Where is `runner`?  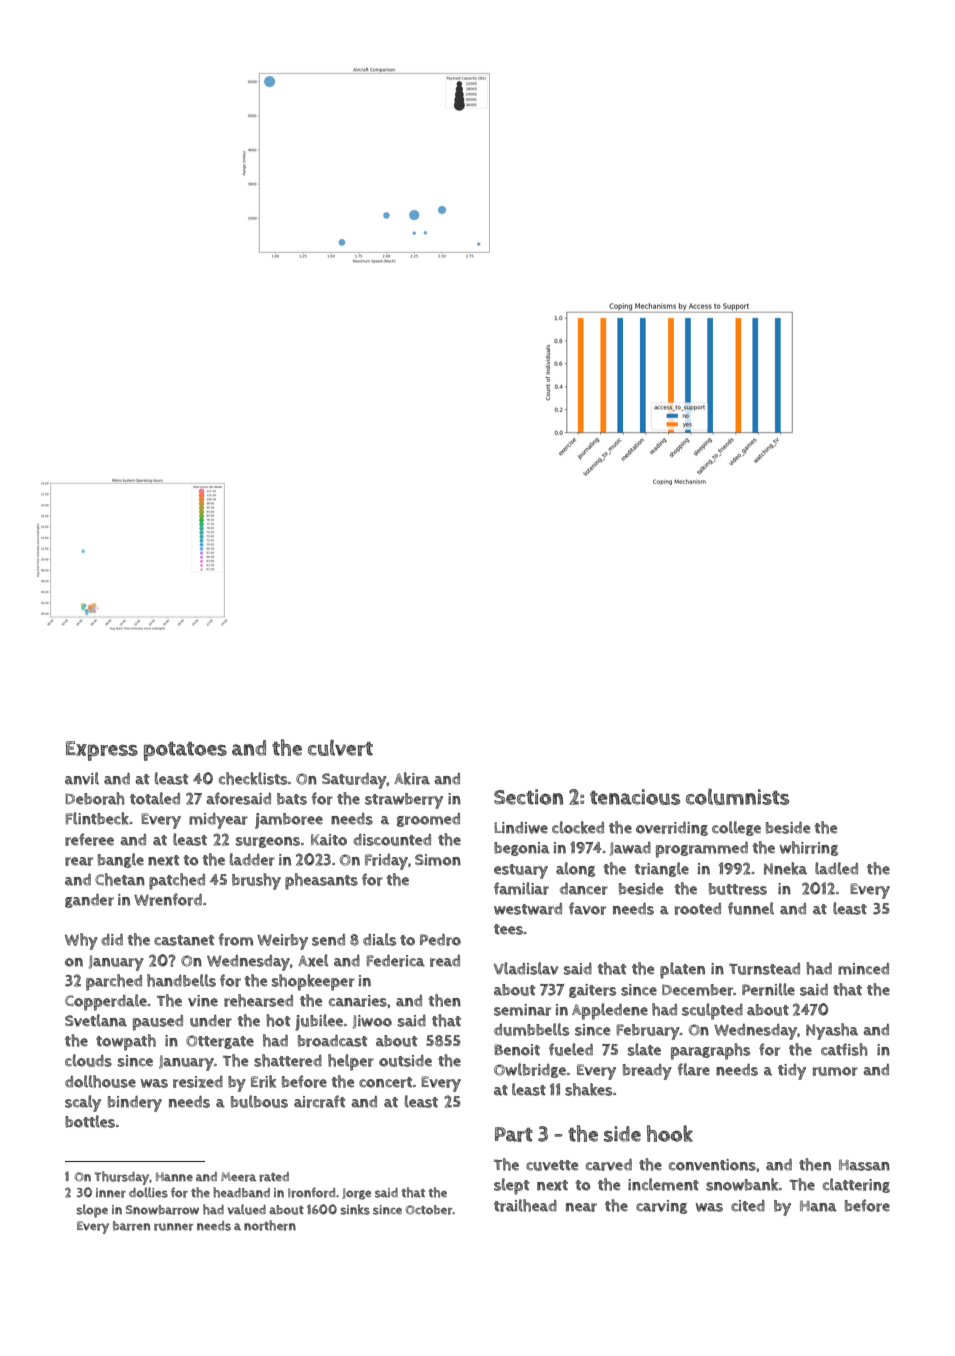
runner is located at coordinates (174, 1227).
